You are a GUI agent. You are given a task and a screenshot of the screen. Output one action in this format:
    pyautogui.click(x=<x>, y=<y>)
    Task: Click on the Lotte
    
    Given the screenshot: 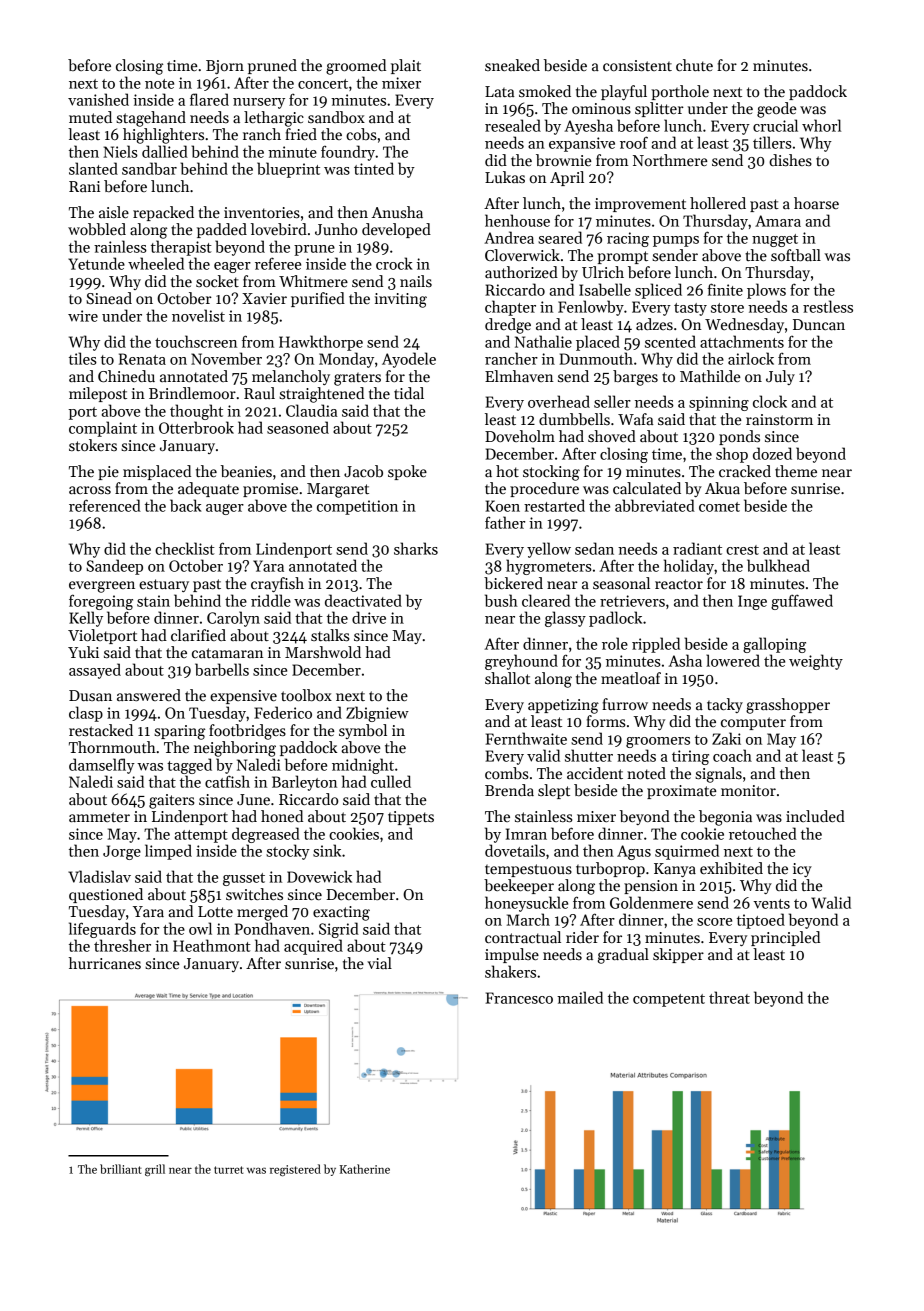 What is the action you would take?
    pyautogui.click(x=215, y=911)
